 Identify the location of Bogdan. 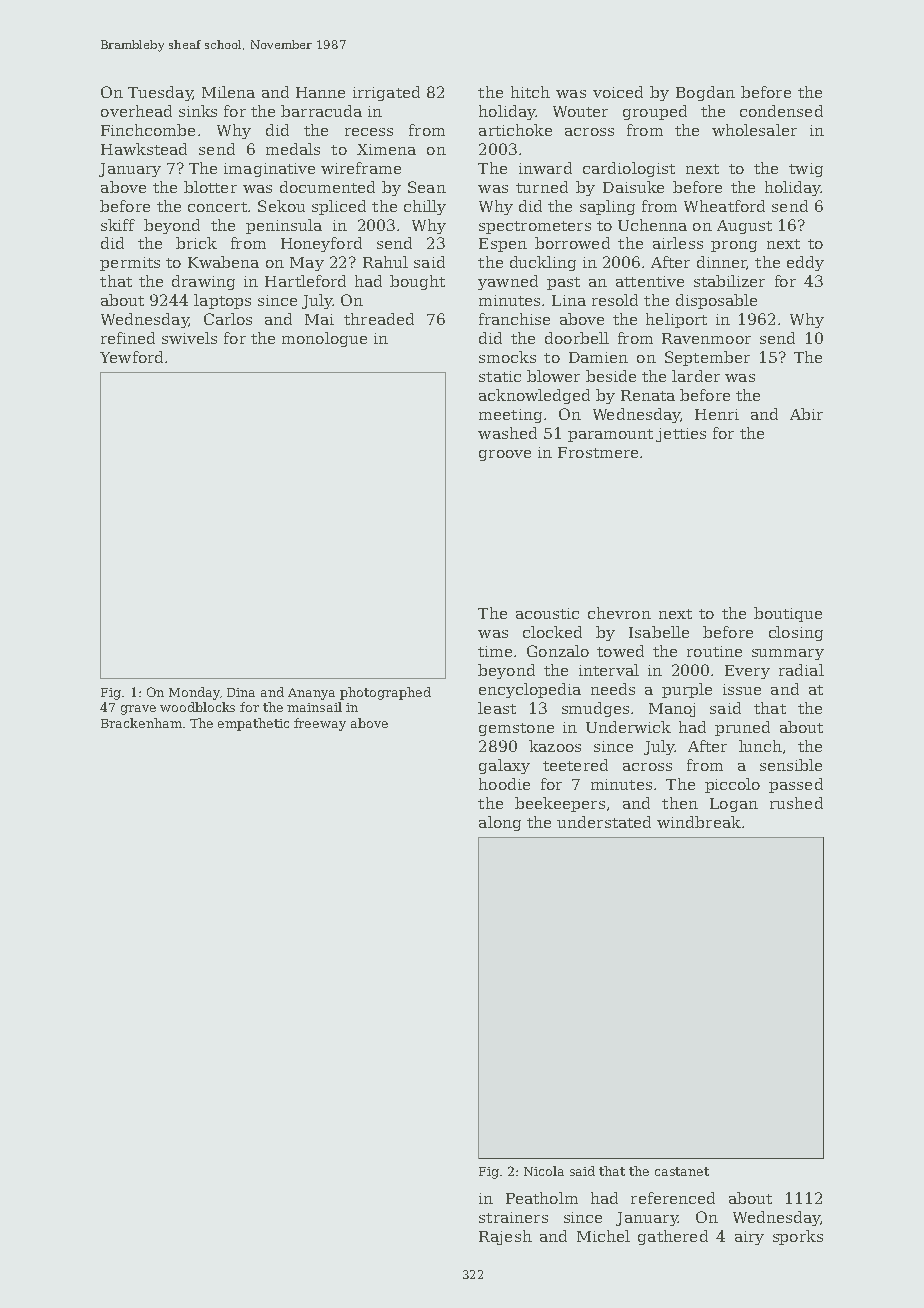
(705, 93).
